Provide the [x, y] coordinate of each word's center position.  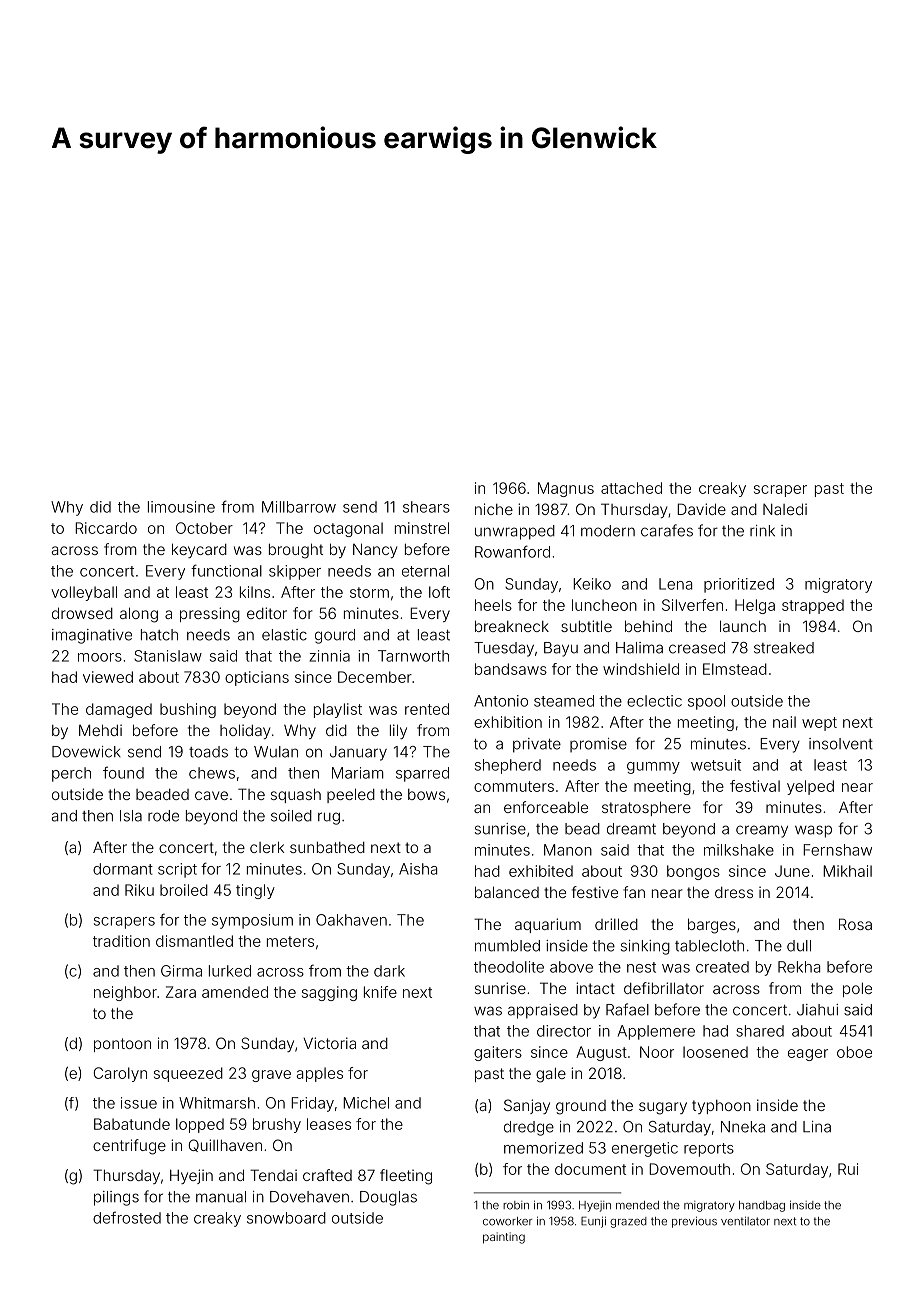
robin [516, 1205]
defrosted [127, 1217]
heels [493, 605]
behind [648, 626]
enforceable [546, 807]
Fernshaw [837, 850]
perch [71, 774]
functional [226, 570]
